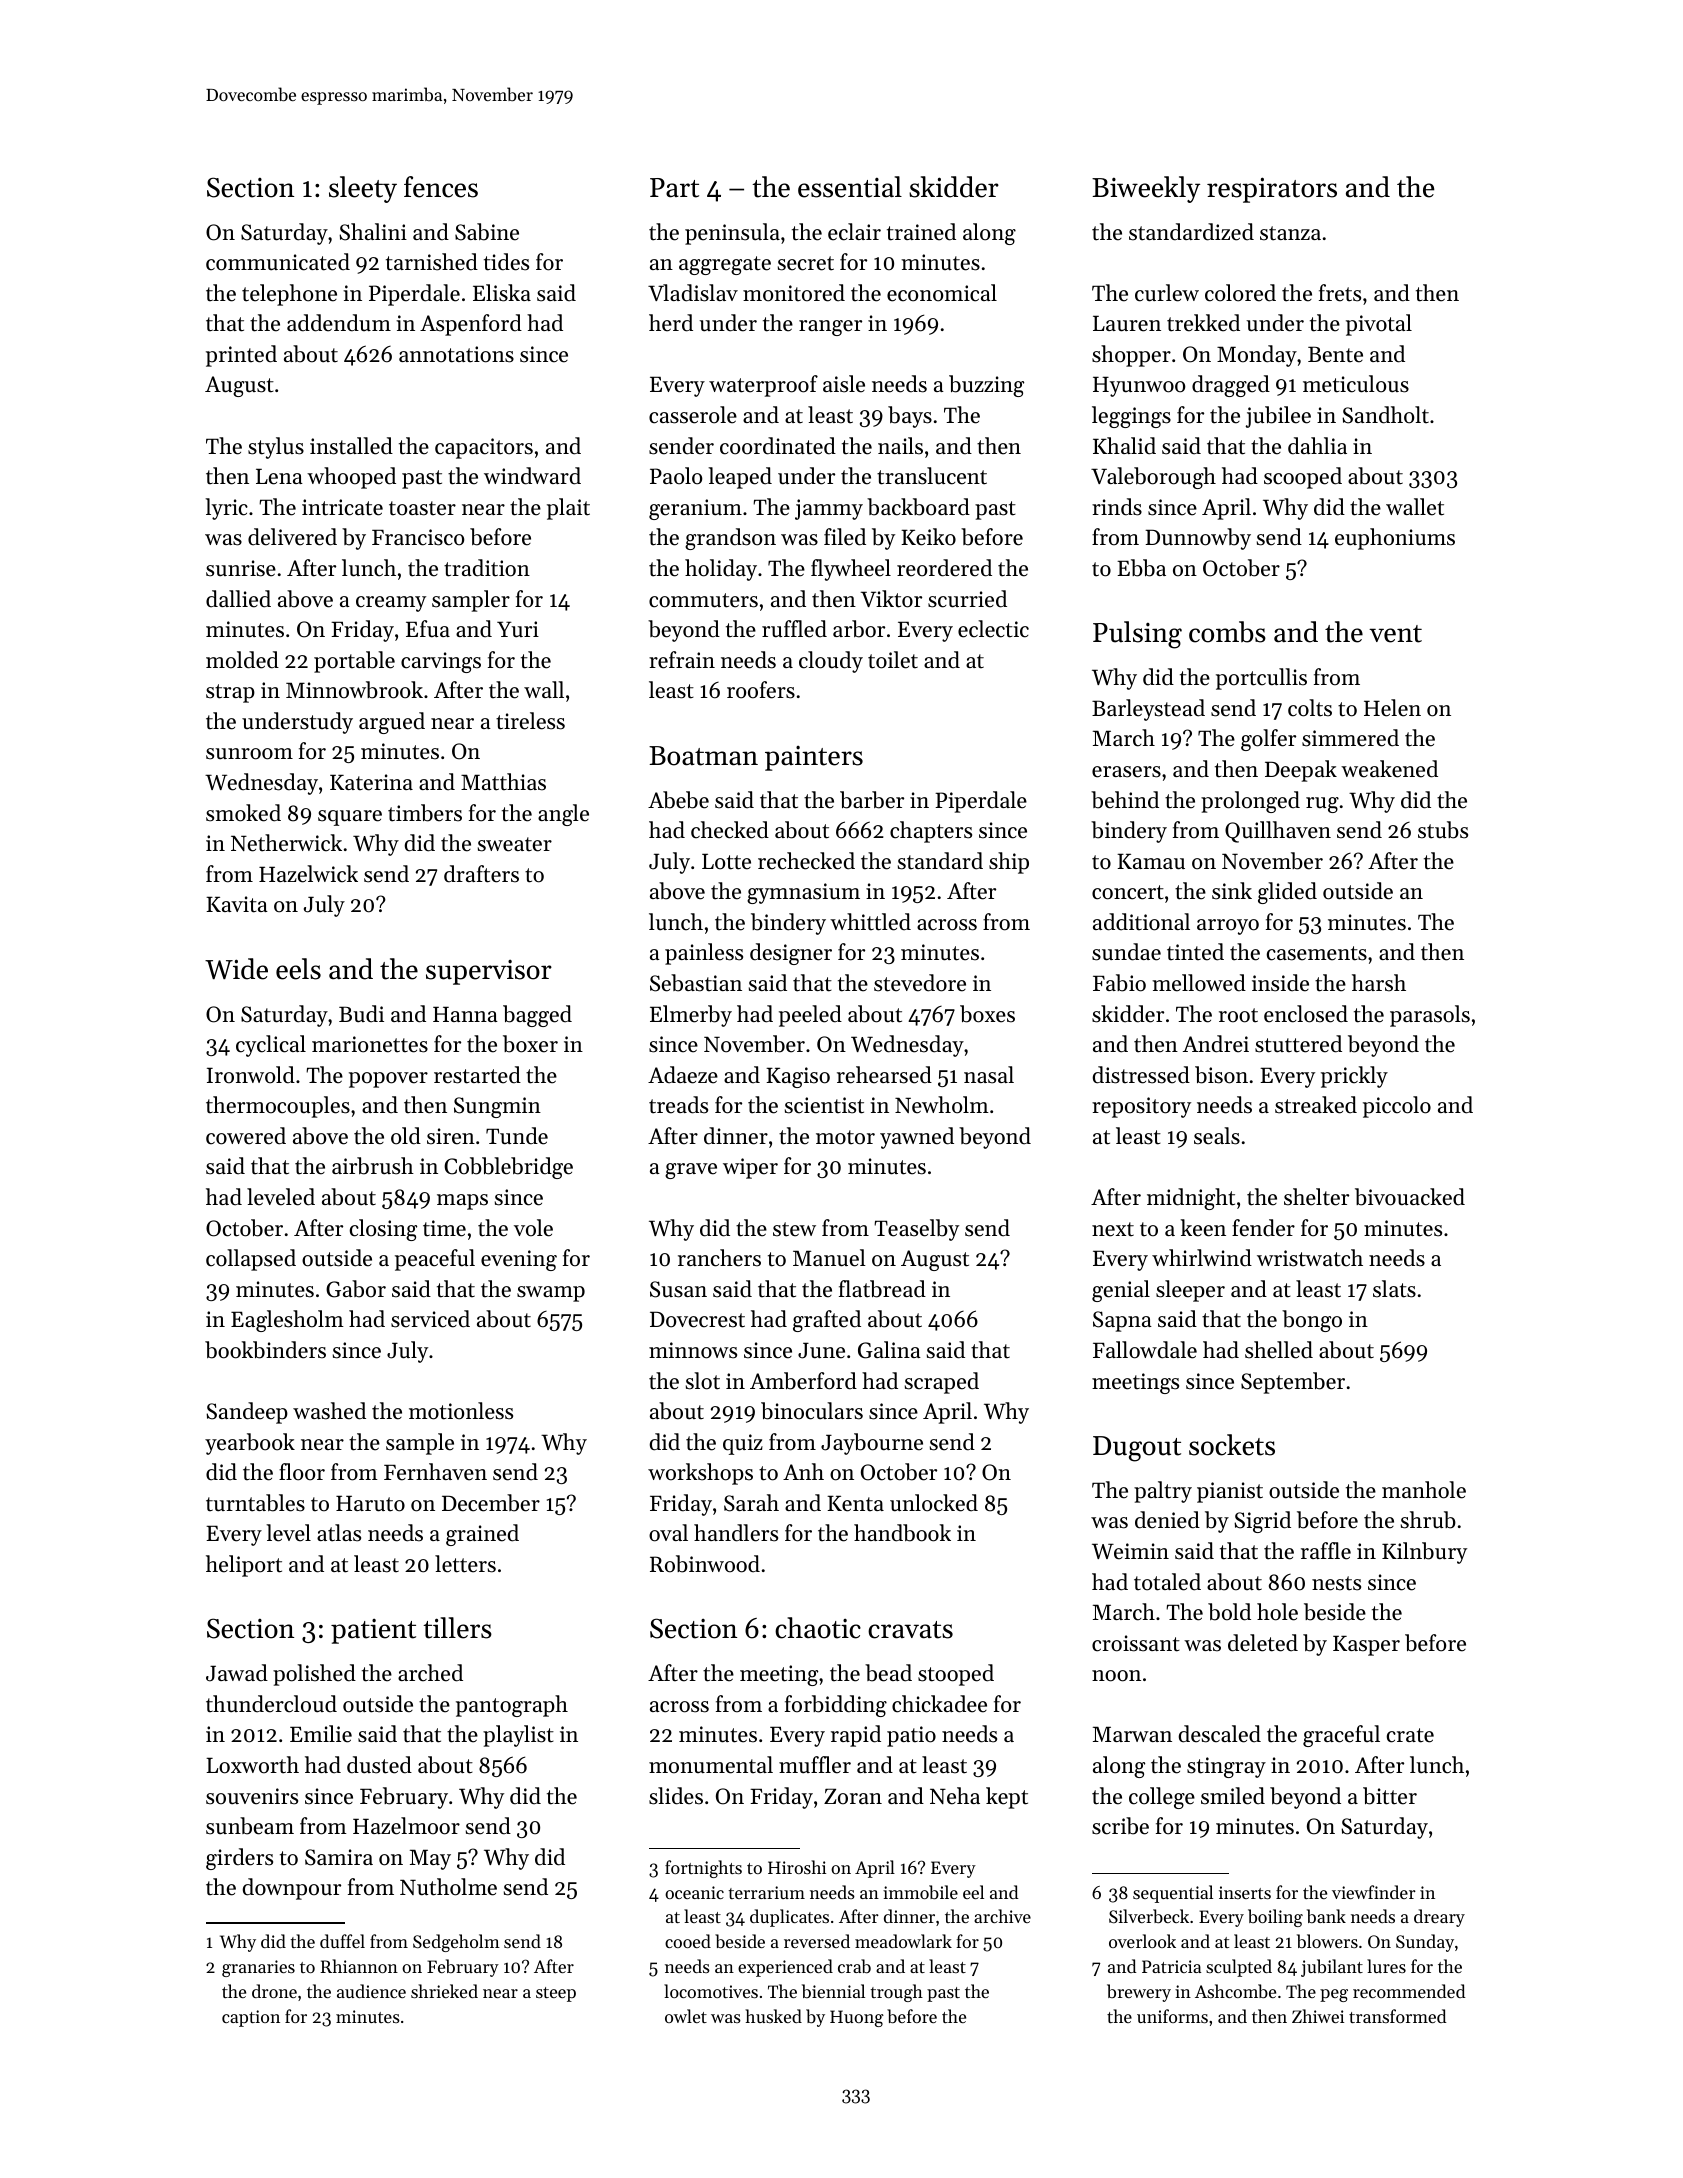 Image resolution: width=1683 pixels, height=2178 pixels. What do you see at coordinates (556, 1994) in the screenshot?
I see `steep` at bounding box center [556, 1994].
